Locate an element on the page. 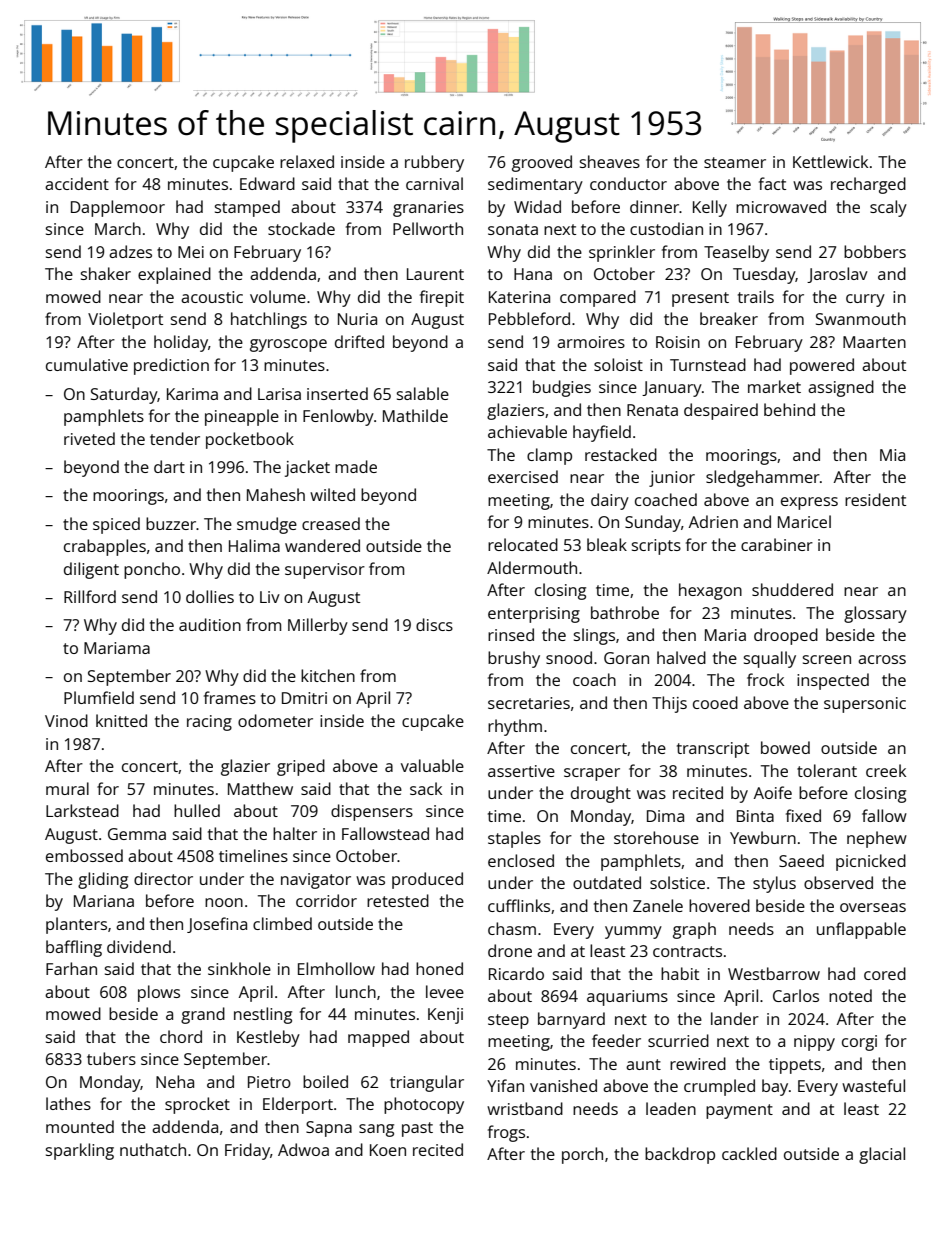  Josefina is located at coordinates (217, 925).
